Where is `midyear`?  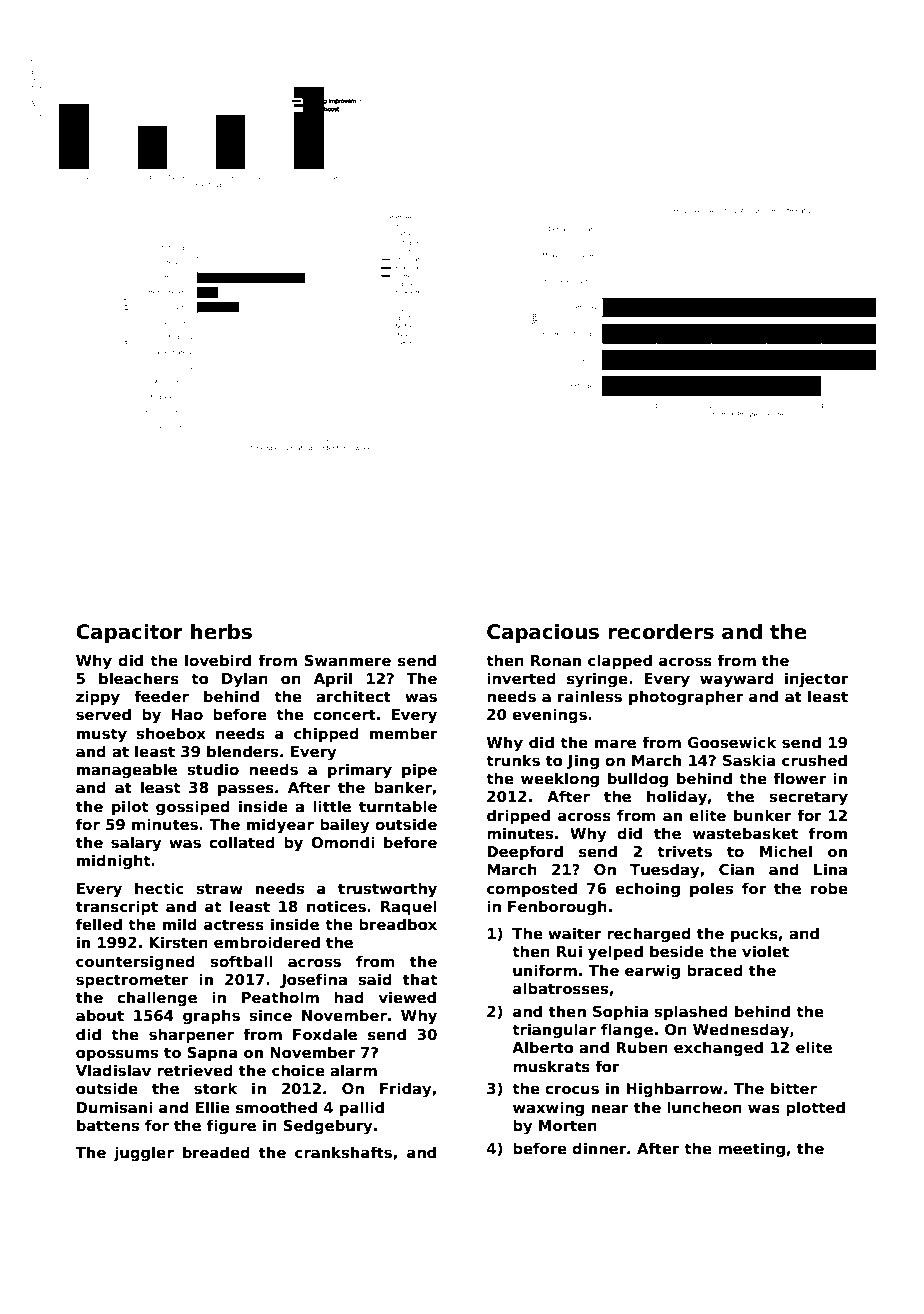
midyear is located at coordinates (280, 826).
